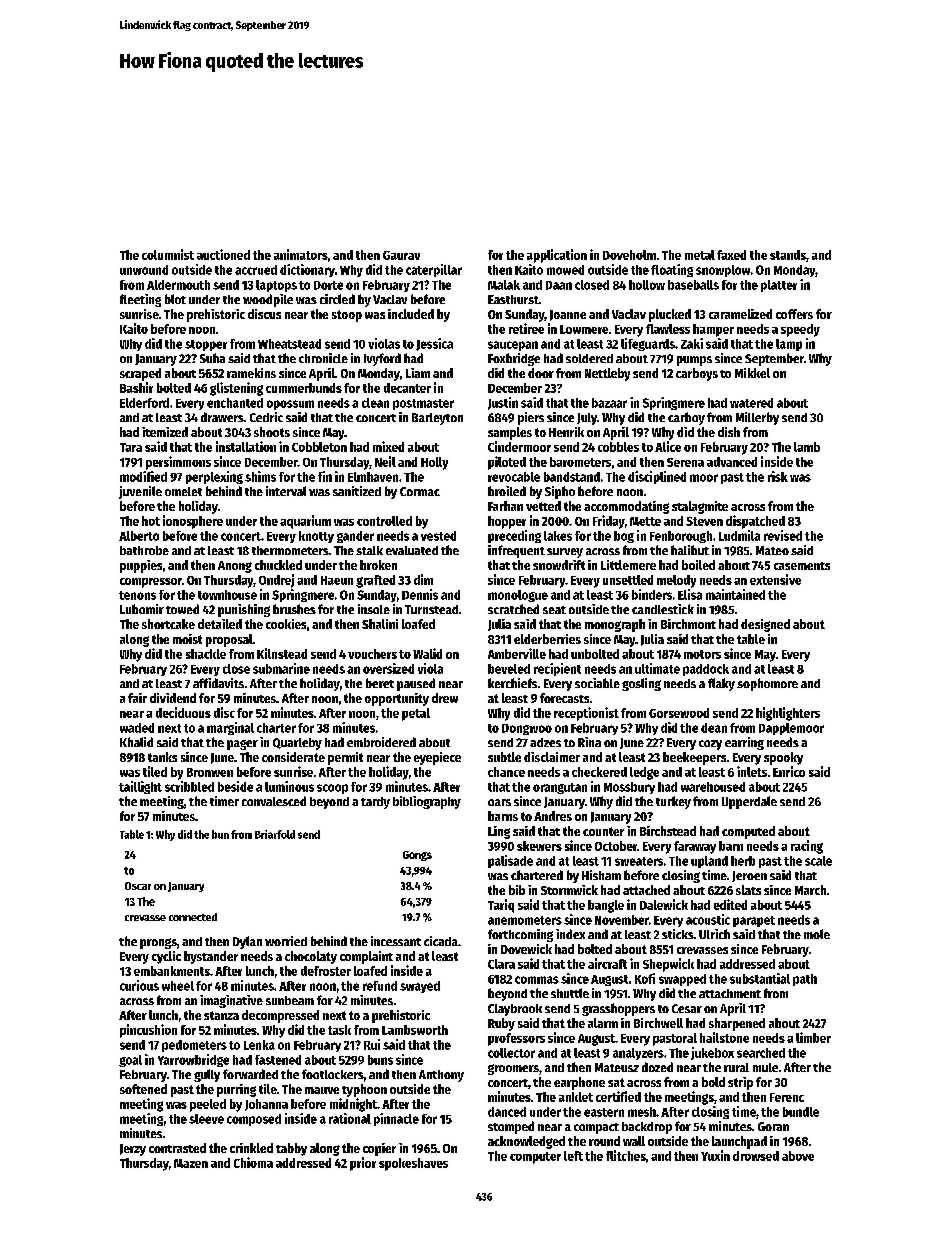 Image resolution: width=952 pixels, height=1233 pixels. What do you see at coordinates (543, 506) in the screenshot?
I see `vetted` at bounding box center [543, 506].
